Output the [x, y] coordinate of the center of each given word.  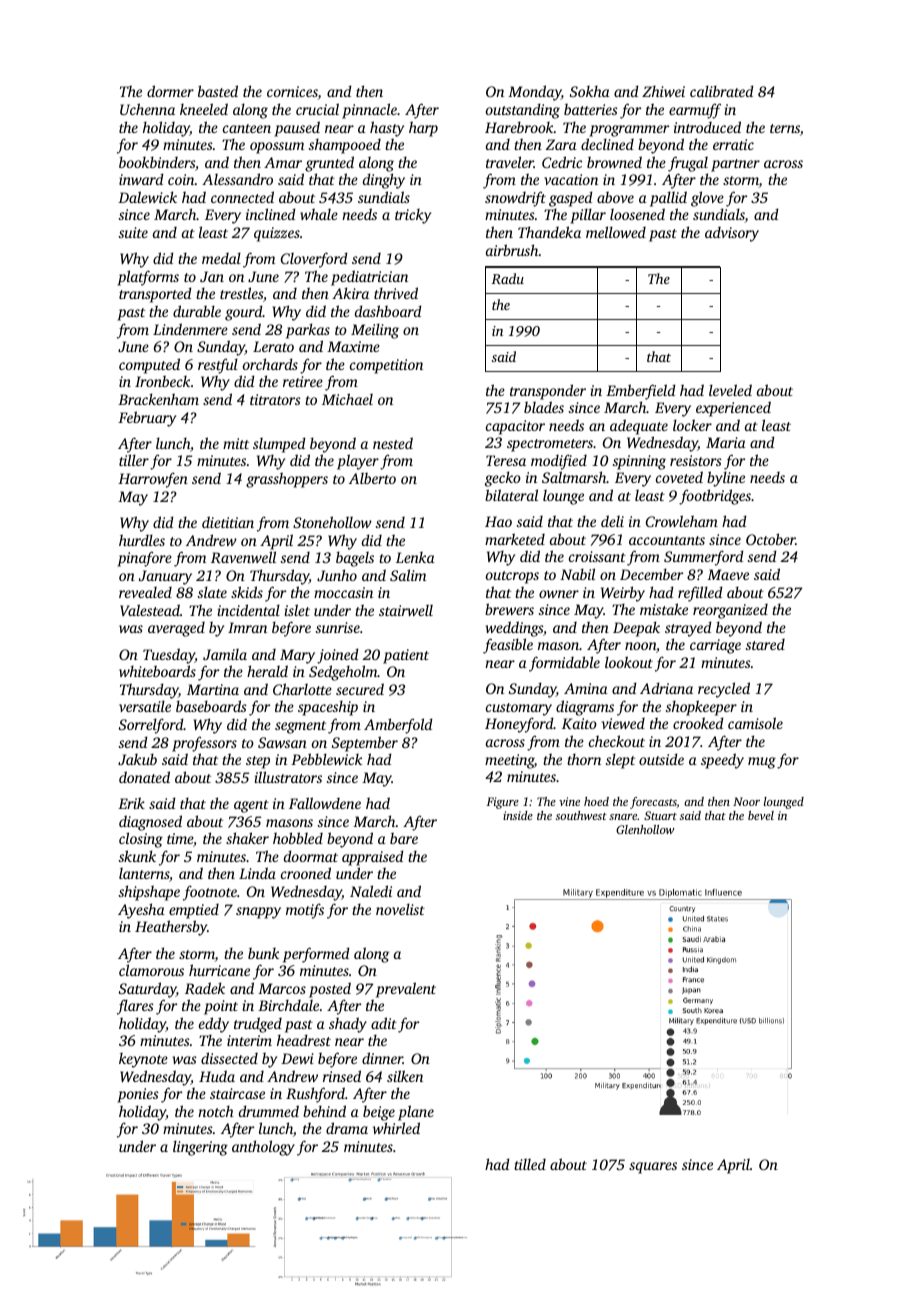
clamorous [151, 970]
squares [653, 1168]
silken [405, 1076]
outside [661, 759]
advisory [732, 234]
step [258, 762]
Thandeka [549, 232]
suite [133, 232]
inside [518, 815]
